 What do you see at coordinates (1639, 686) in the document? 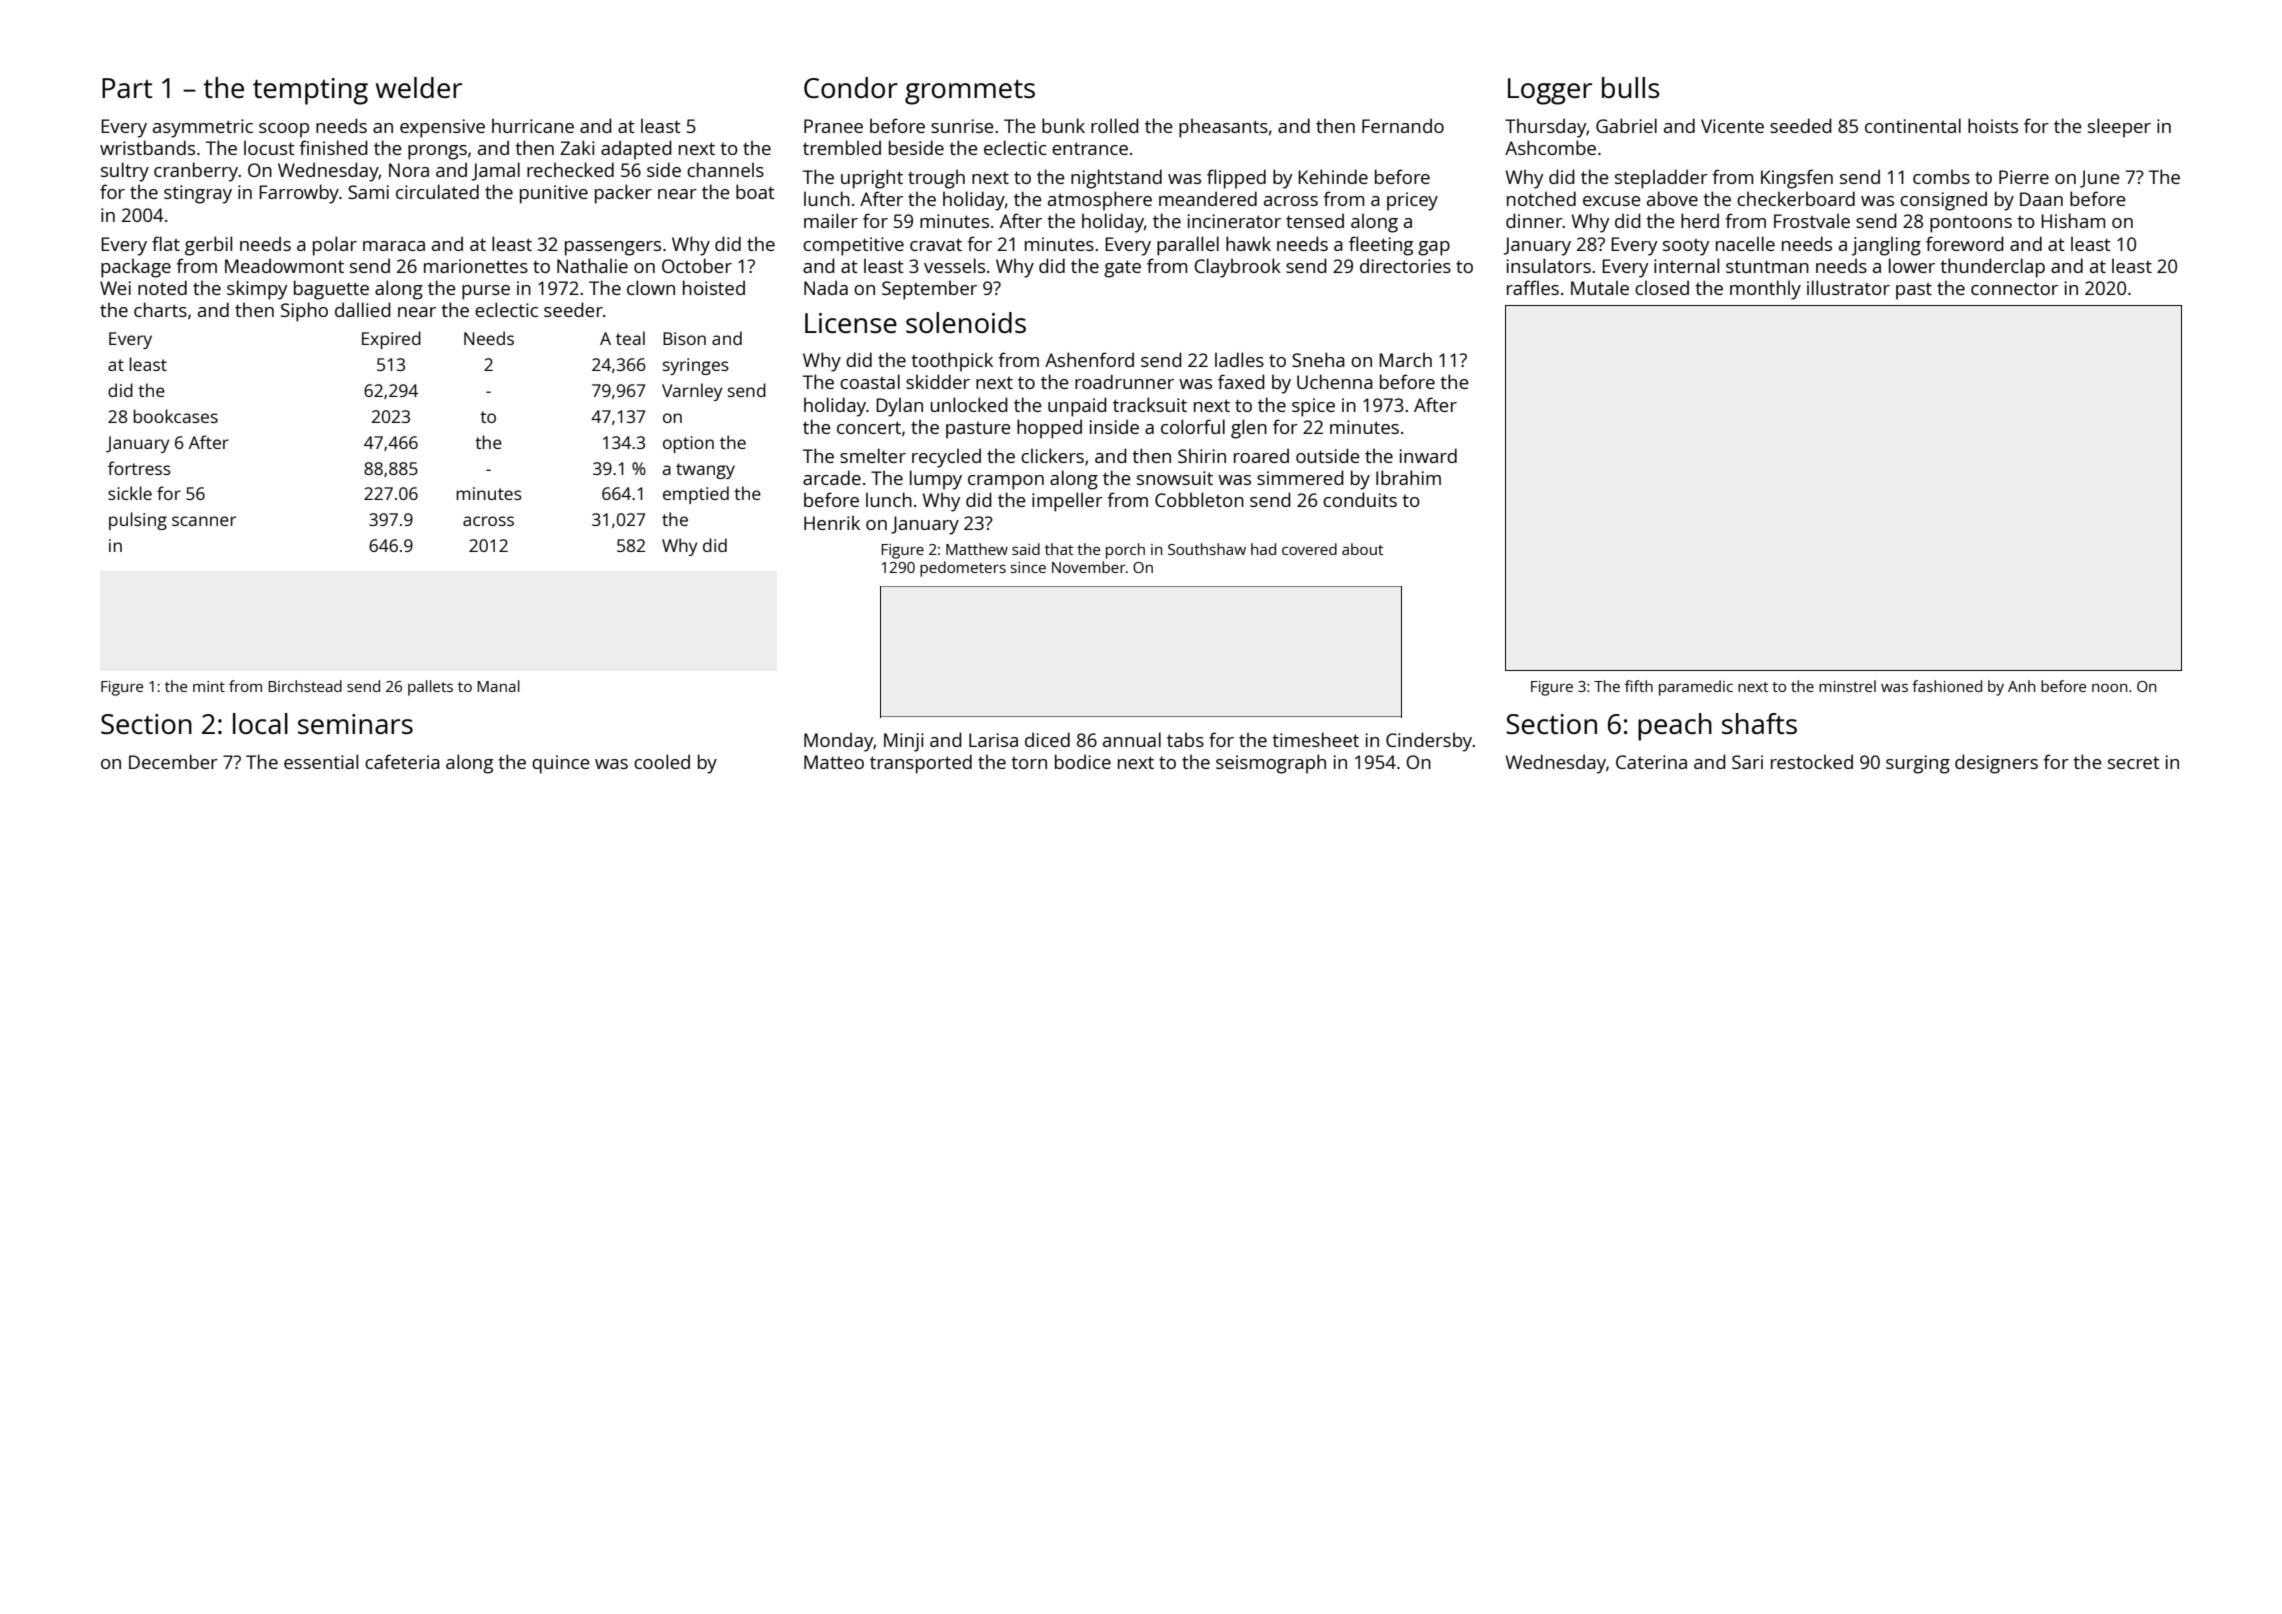
I see `fifth` at bounding box center [1639, 686].
